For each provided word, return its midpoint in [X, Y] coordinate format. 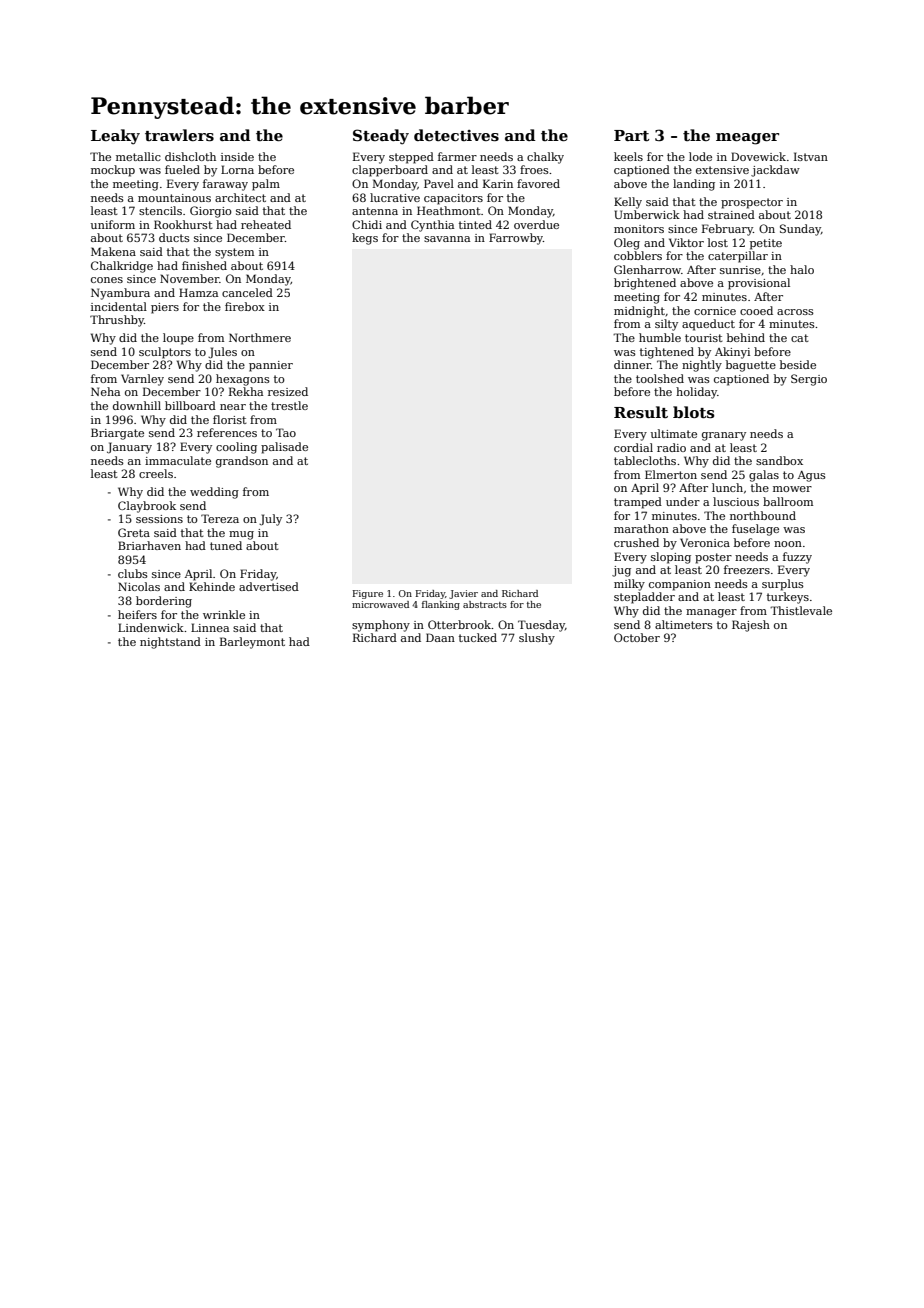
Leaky [115, 137]
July [270, 520]
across [795, 312]
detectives [456, 135]
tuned [226, 545]
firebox [245, 306]
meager [747, 139]
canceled [247, 292]
